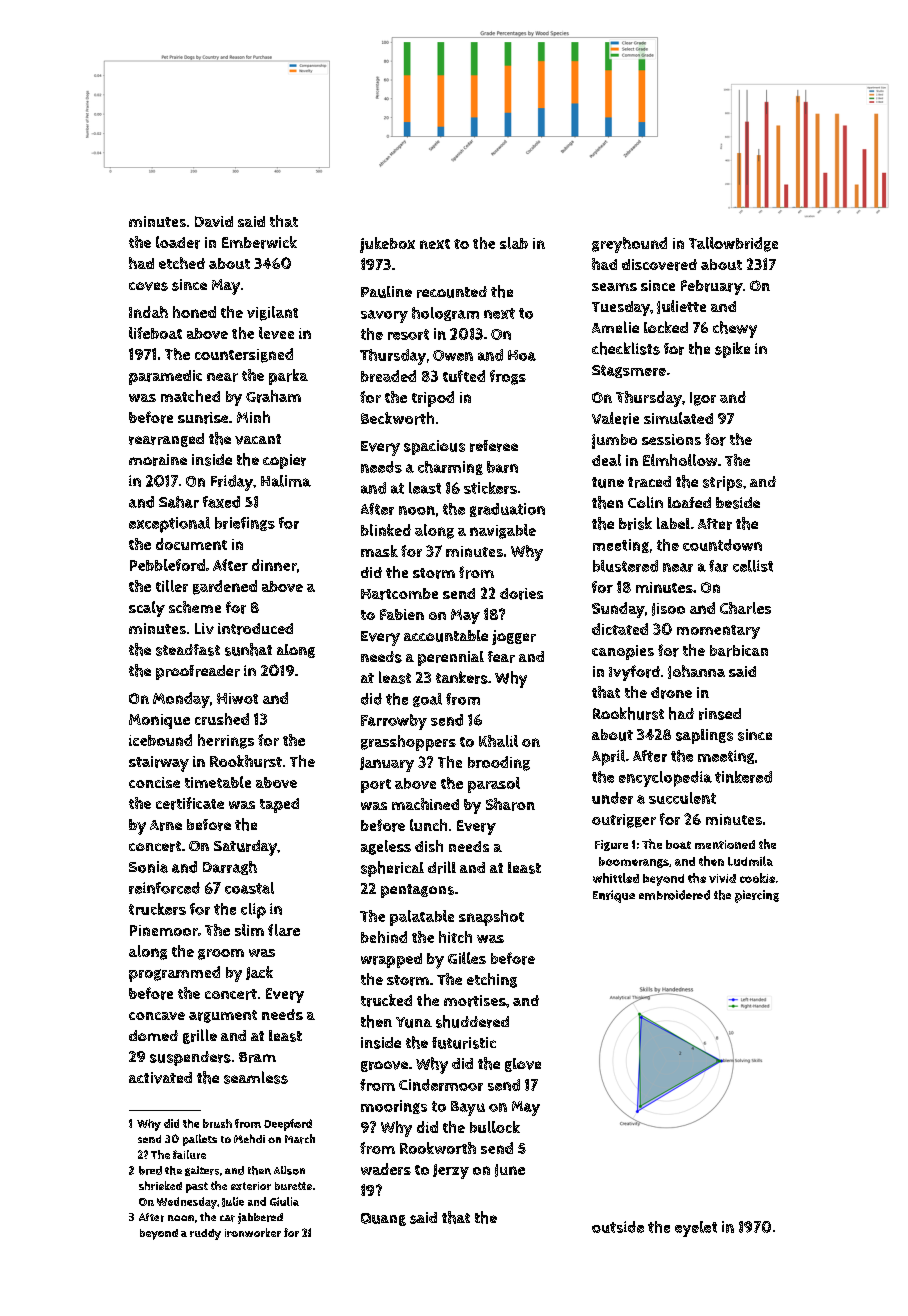 This document has height=1316, width=908. What do you see at coordinates (618, 1227) in the document?
I see `outside` at bounding box center [618, 1227].
